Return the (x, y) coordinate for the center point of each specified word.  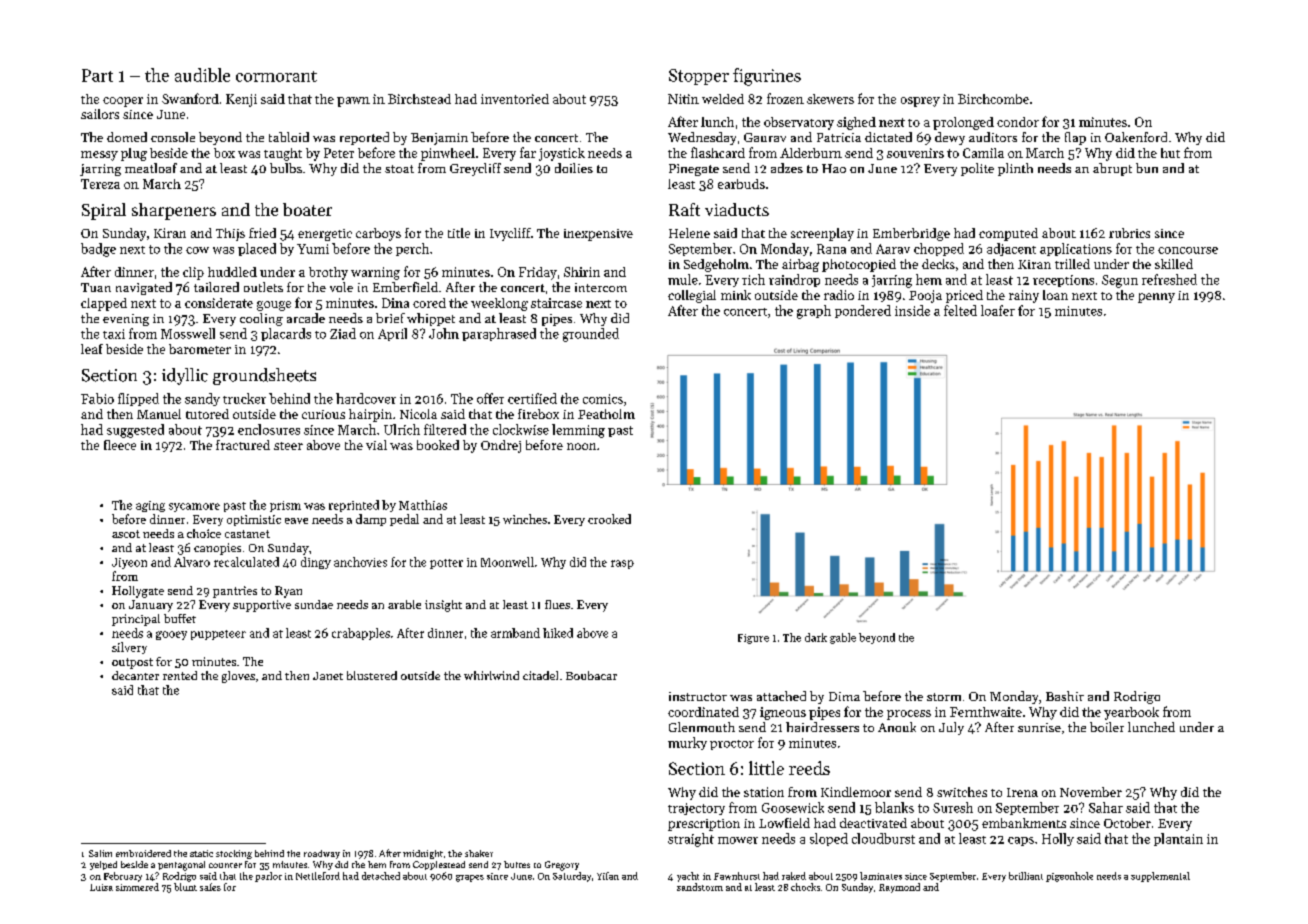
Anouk (897, 727)
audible (202, 75)
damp (371, 520)
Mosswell (188, 333)
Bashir (1065, 696)
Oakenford (1136, 137)
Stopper (699, 77)
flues (557, 604)
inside (912, 310)
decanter (135, 675)
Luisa (101, 887)
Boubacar (591, 675)
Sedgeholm (716, 265)
